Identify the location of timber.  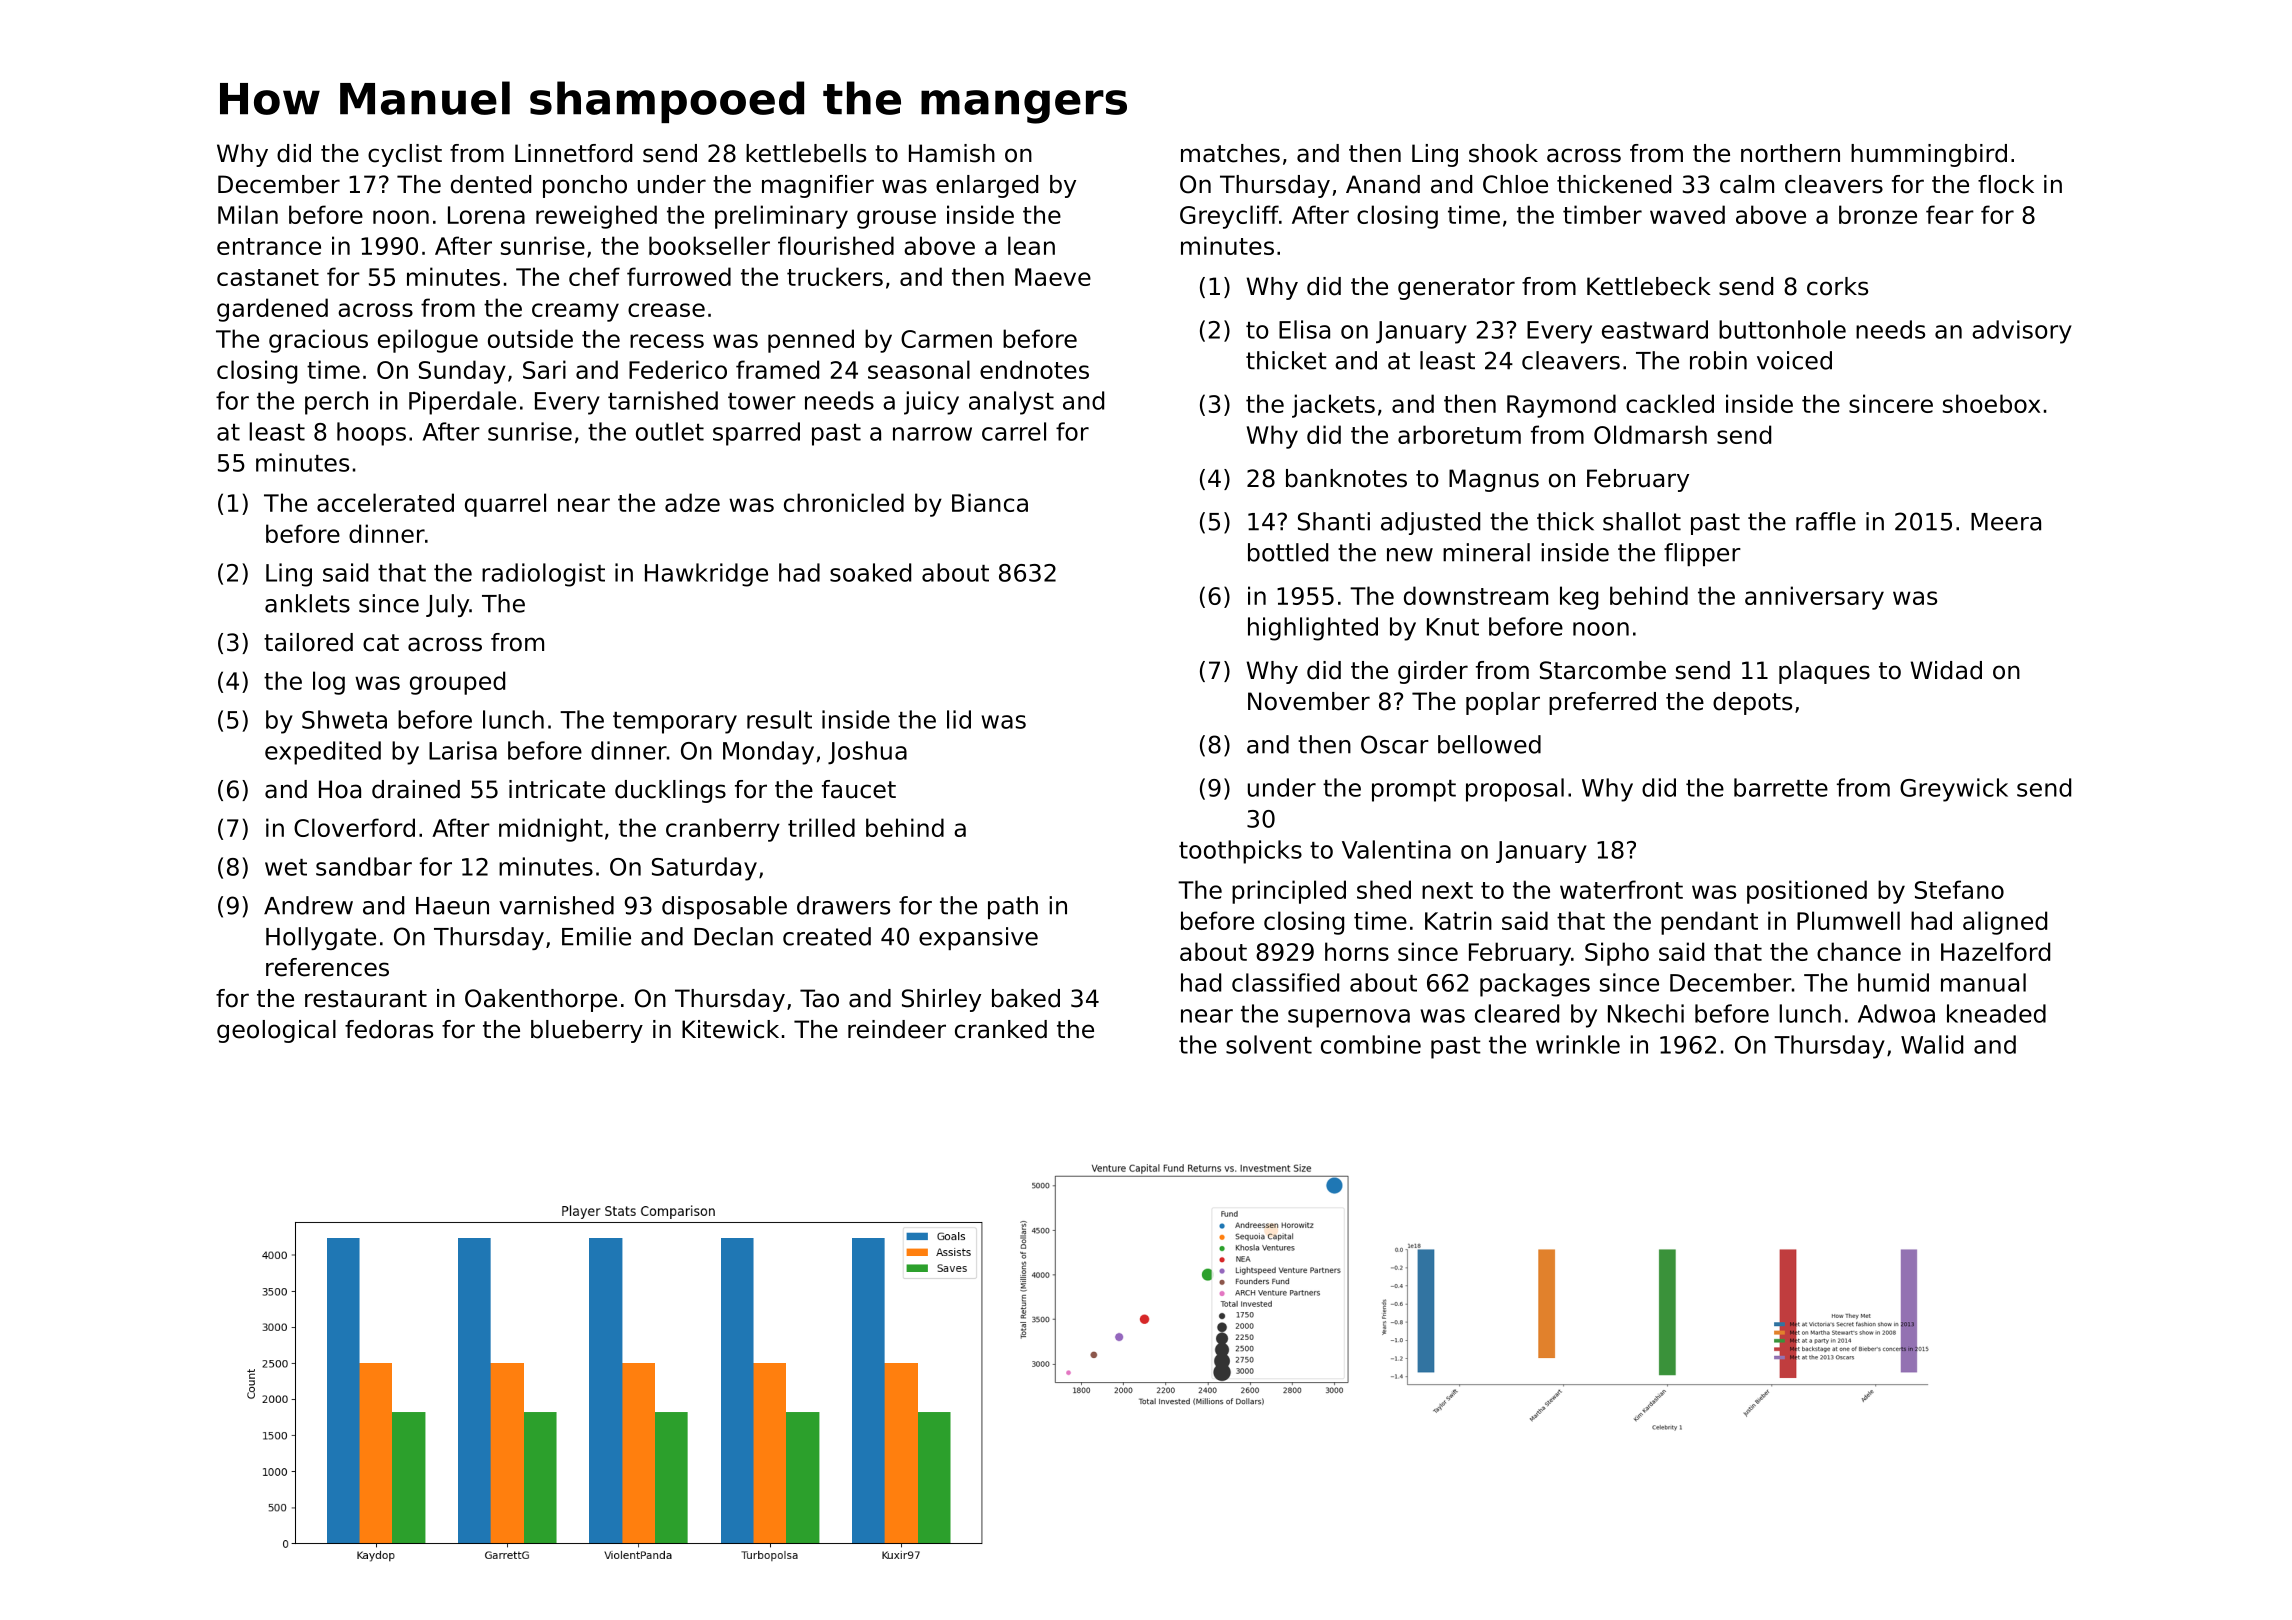
(1602, 214).
